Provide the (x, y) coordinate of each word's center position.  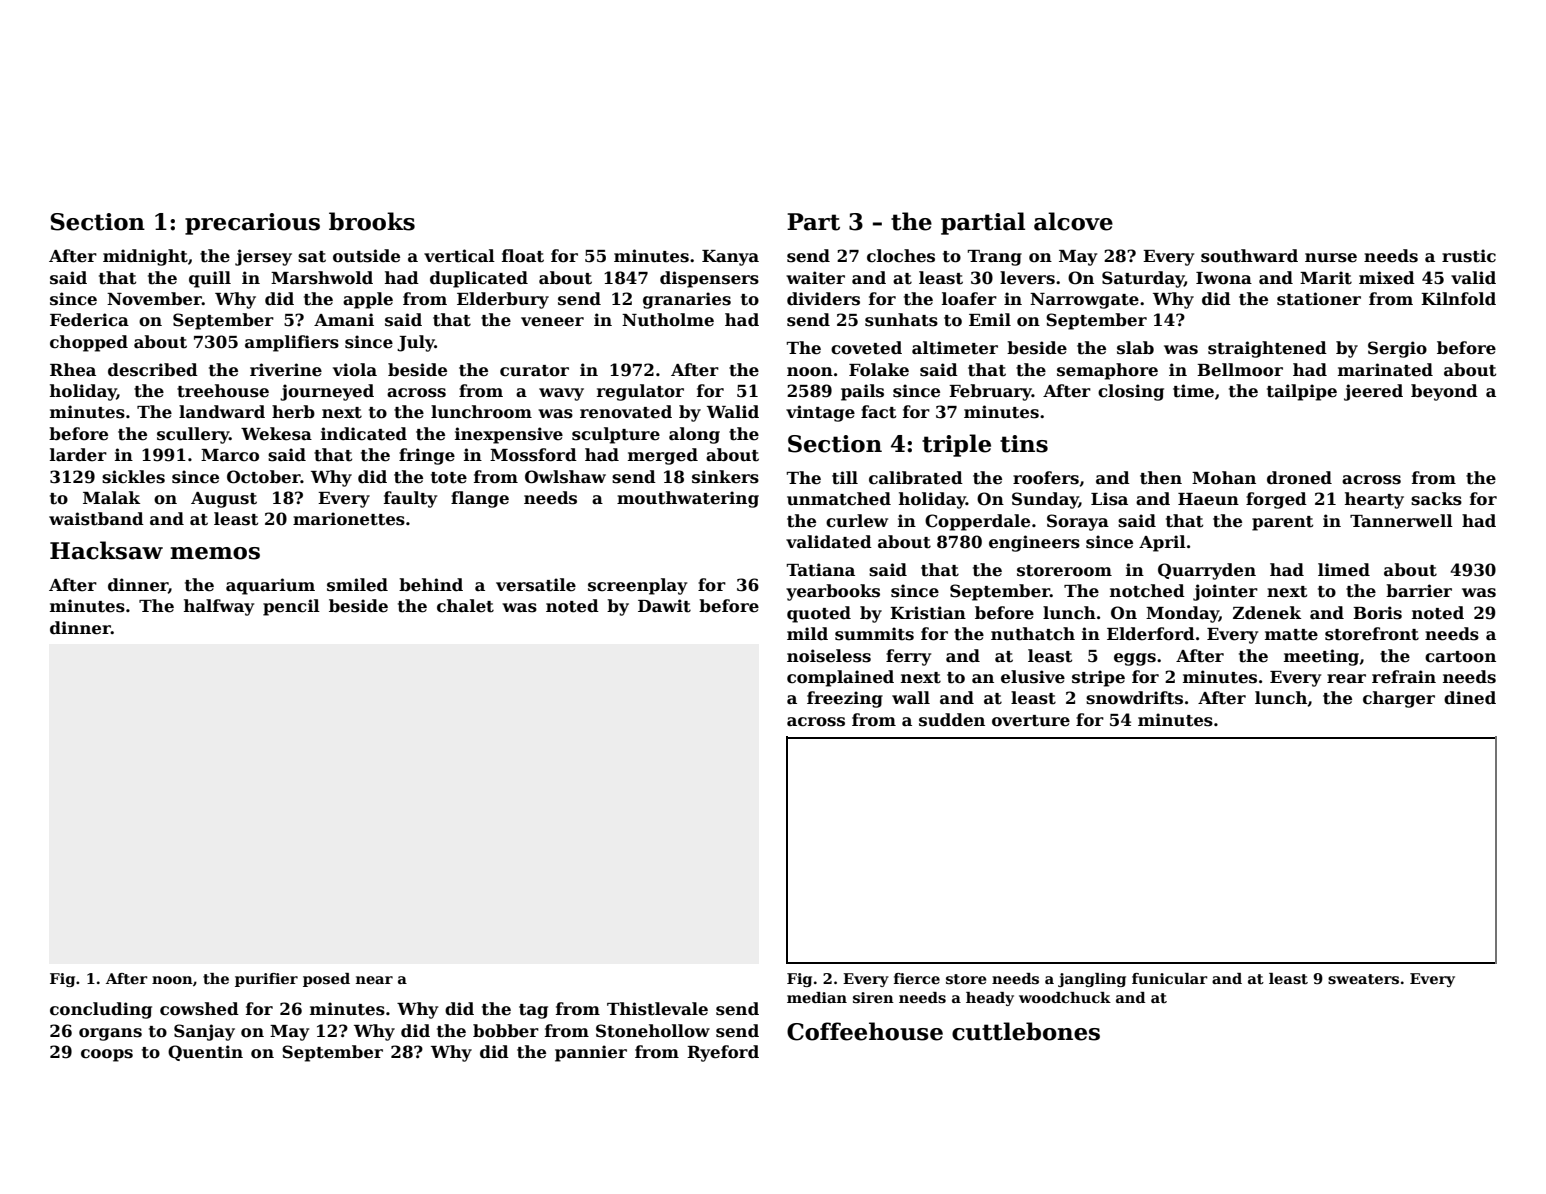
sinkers (725, 477)
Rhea (73, 370)
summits (874, 634)
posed (326, 980)
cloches (901, 256)
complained (840, 678)
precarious (252, 224)
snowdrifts (1134, 698)
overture (1031, 721)
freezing (845, 699)
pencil (291, 607)
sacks (1436, 499)
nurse (1331, 258)
